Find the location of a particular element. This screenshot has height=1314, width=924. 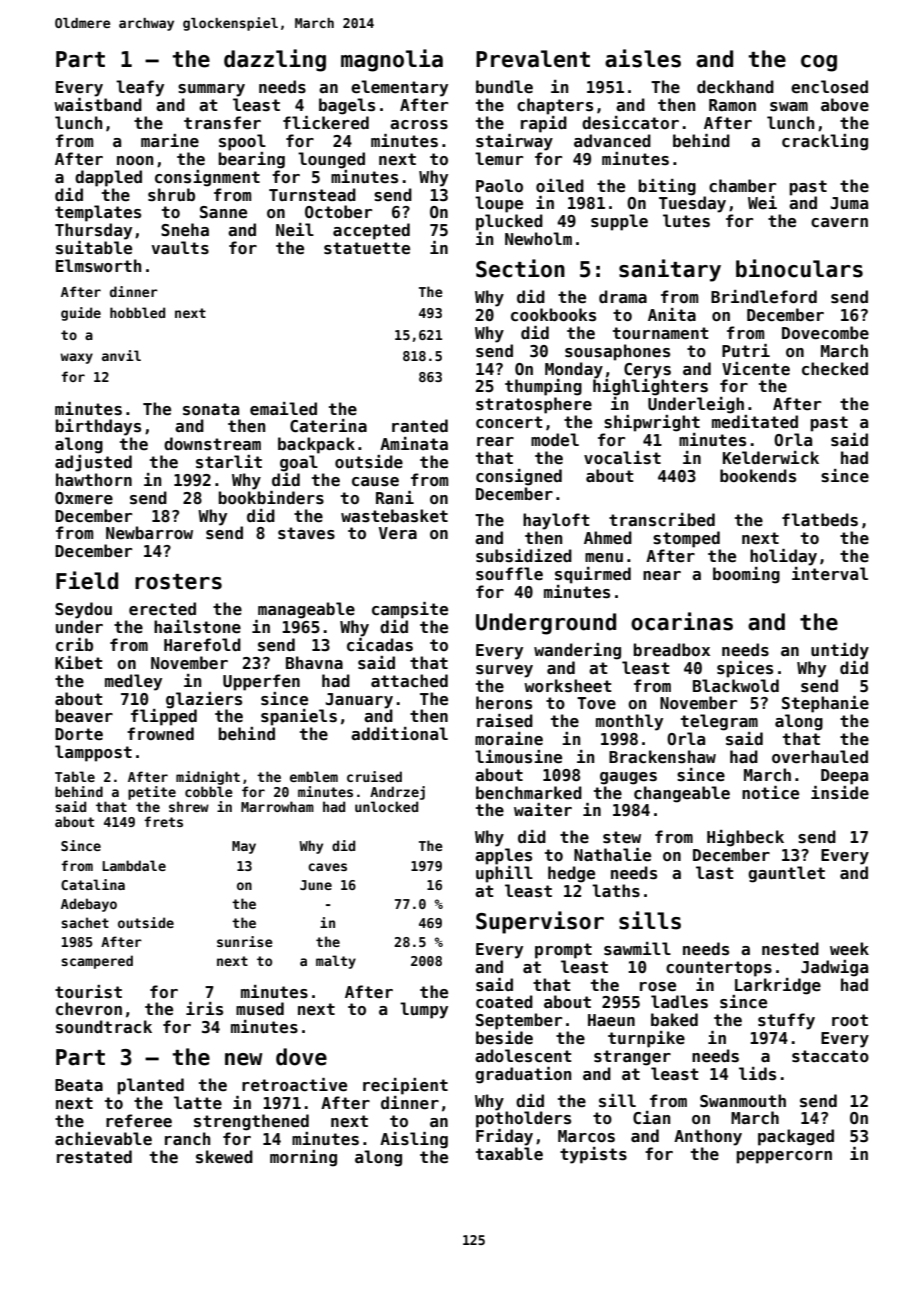

booming is located at coordinates (746, 575).
